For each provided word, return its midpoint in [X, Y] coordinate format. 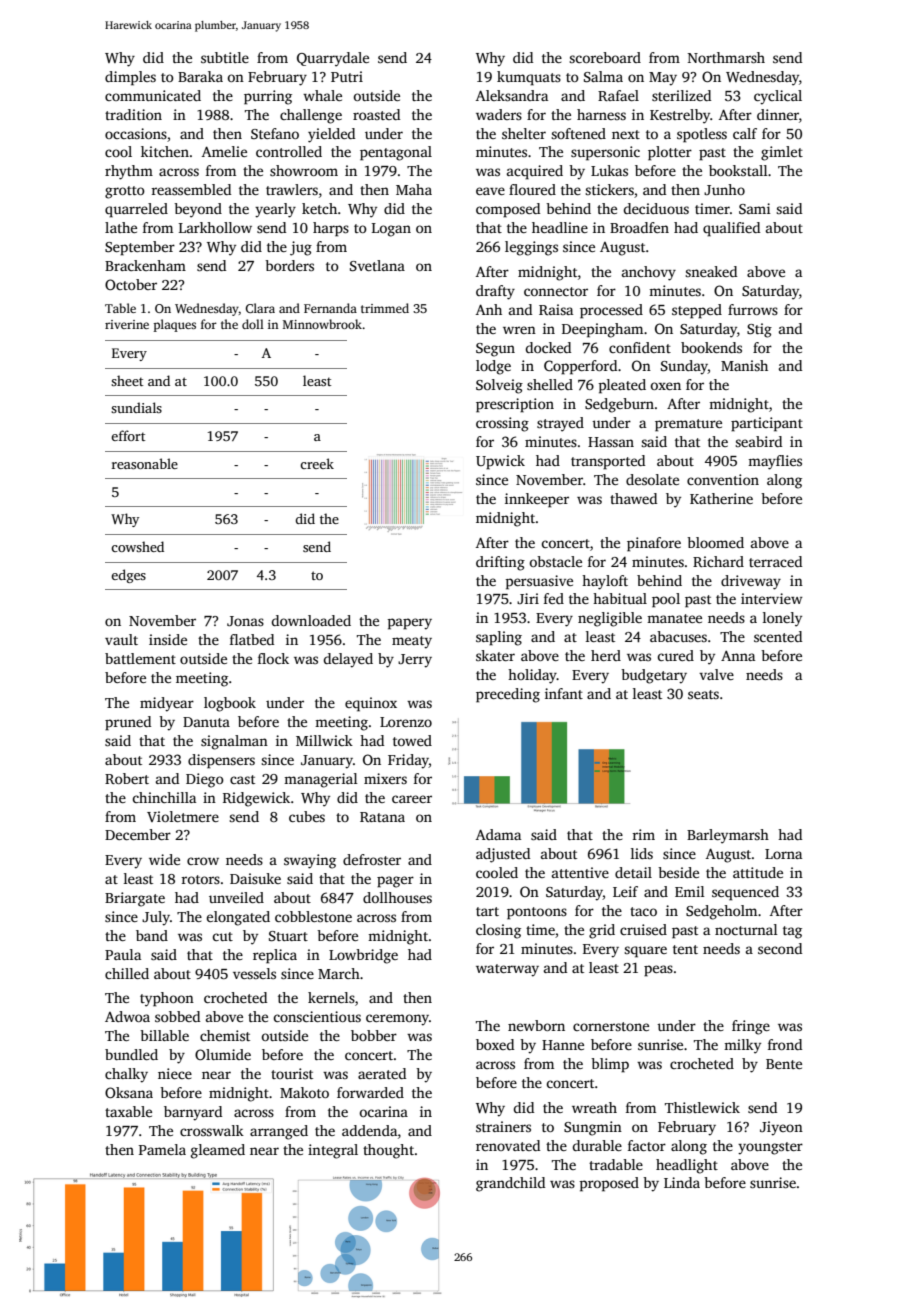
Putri [347, 76]
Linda [682, 1182]
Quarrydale [333, 59]
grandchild [510, 1184]
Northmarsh [726, 57]
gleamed [218, 1151]
